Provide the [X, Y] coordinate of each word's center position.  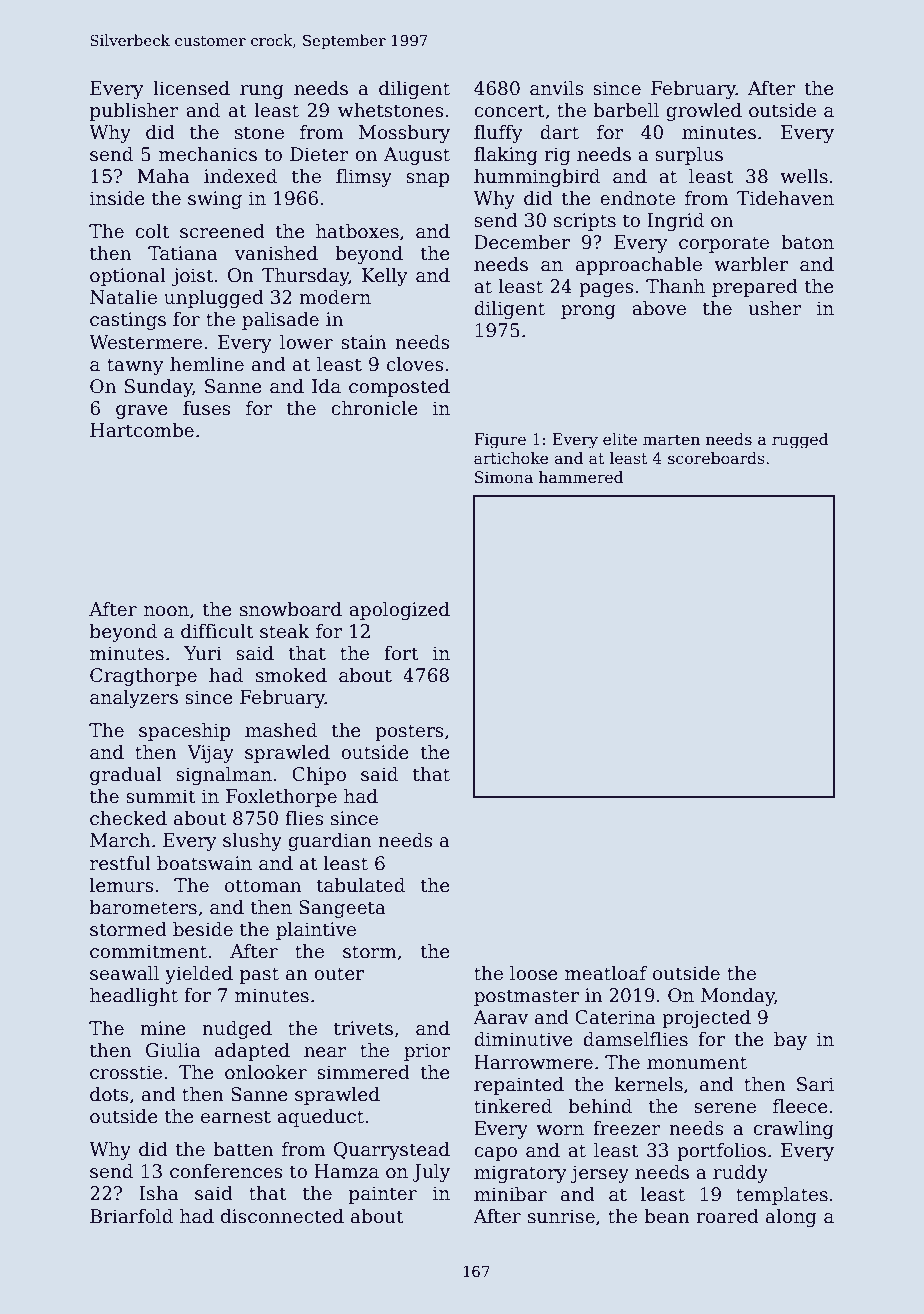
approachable [639, 266]
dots [109, 1094]
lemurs [122, 885]
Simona [504, 477]
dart [559, 132]
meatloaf [606, 973]
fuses [207, 408]
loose [534, 973]
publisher [134, 112]
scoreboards [716, 458]
